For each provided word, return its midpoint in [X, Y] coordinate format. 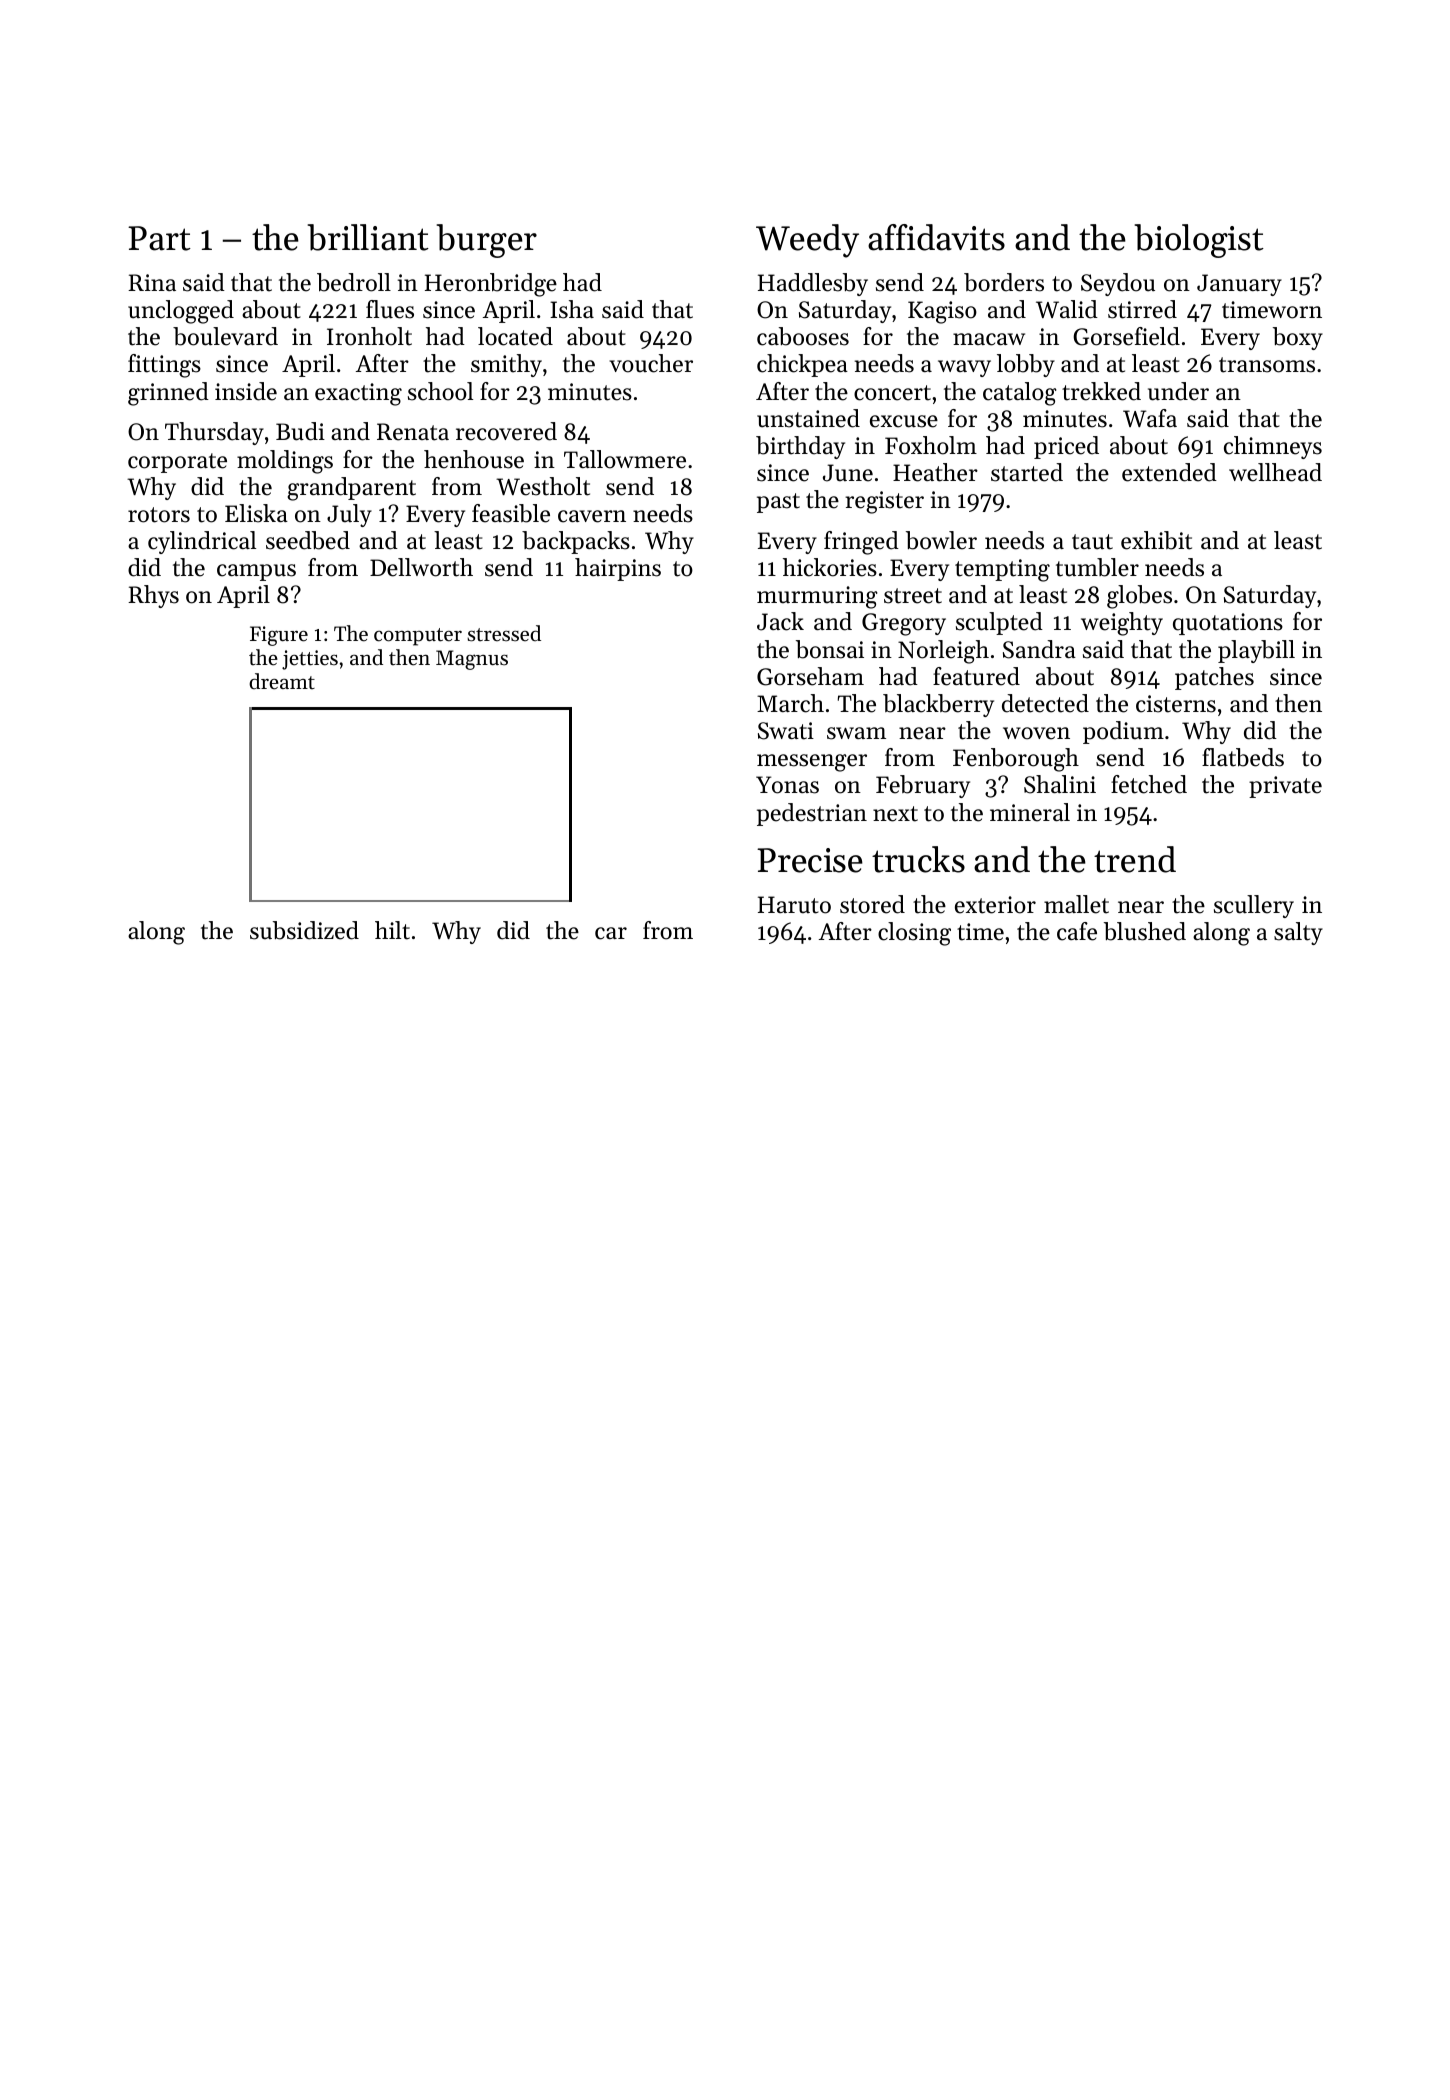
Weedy [807, 241]
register [884, 502]
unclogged [181, 312]
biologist [1199, 241]
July [349, 515]
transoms [1267, 365]
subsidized [304, 930]
